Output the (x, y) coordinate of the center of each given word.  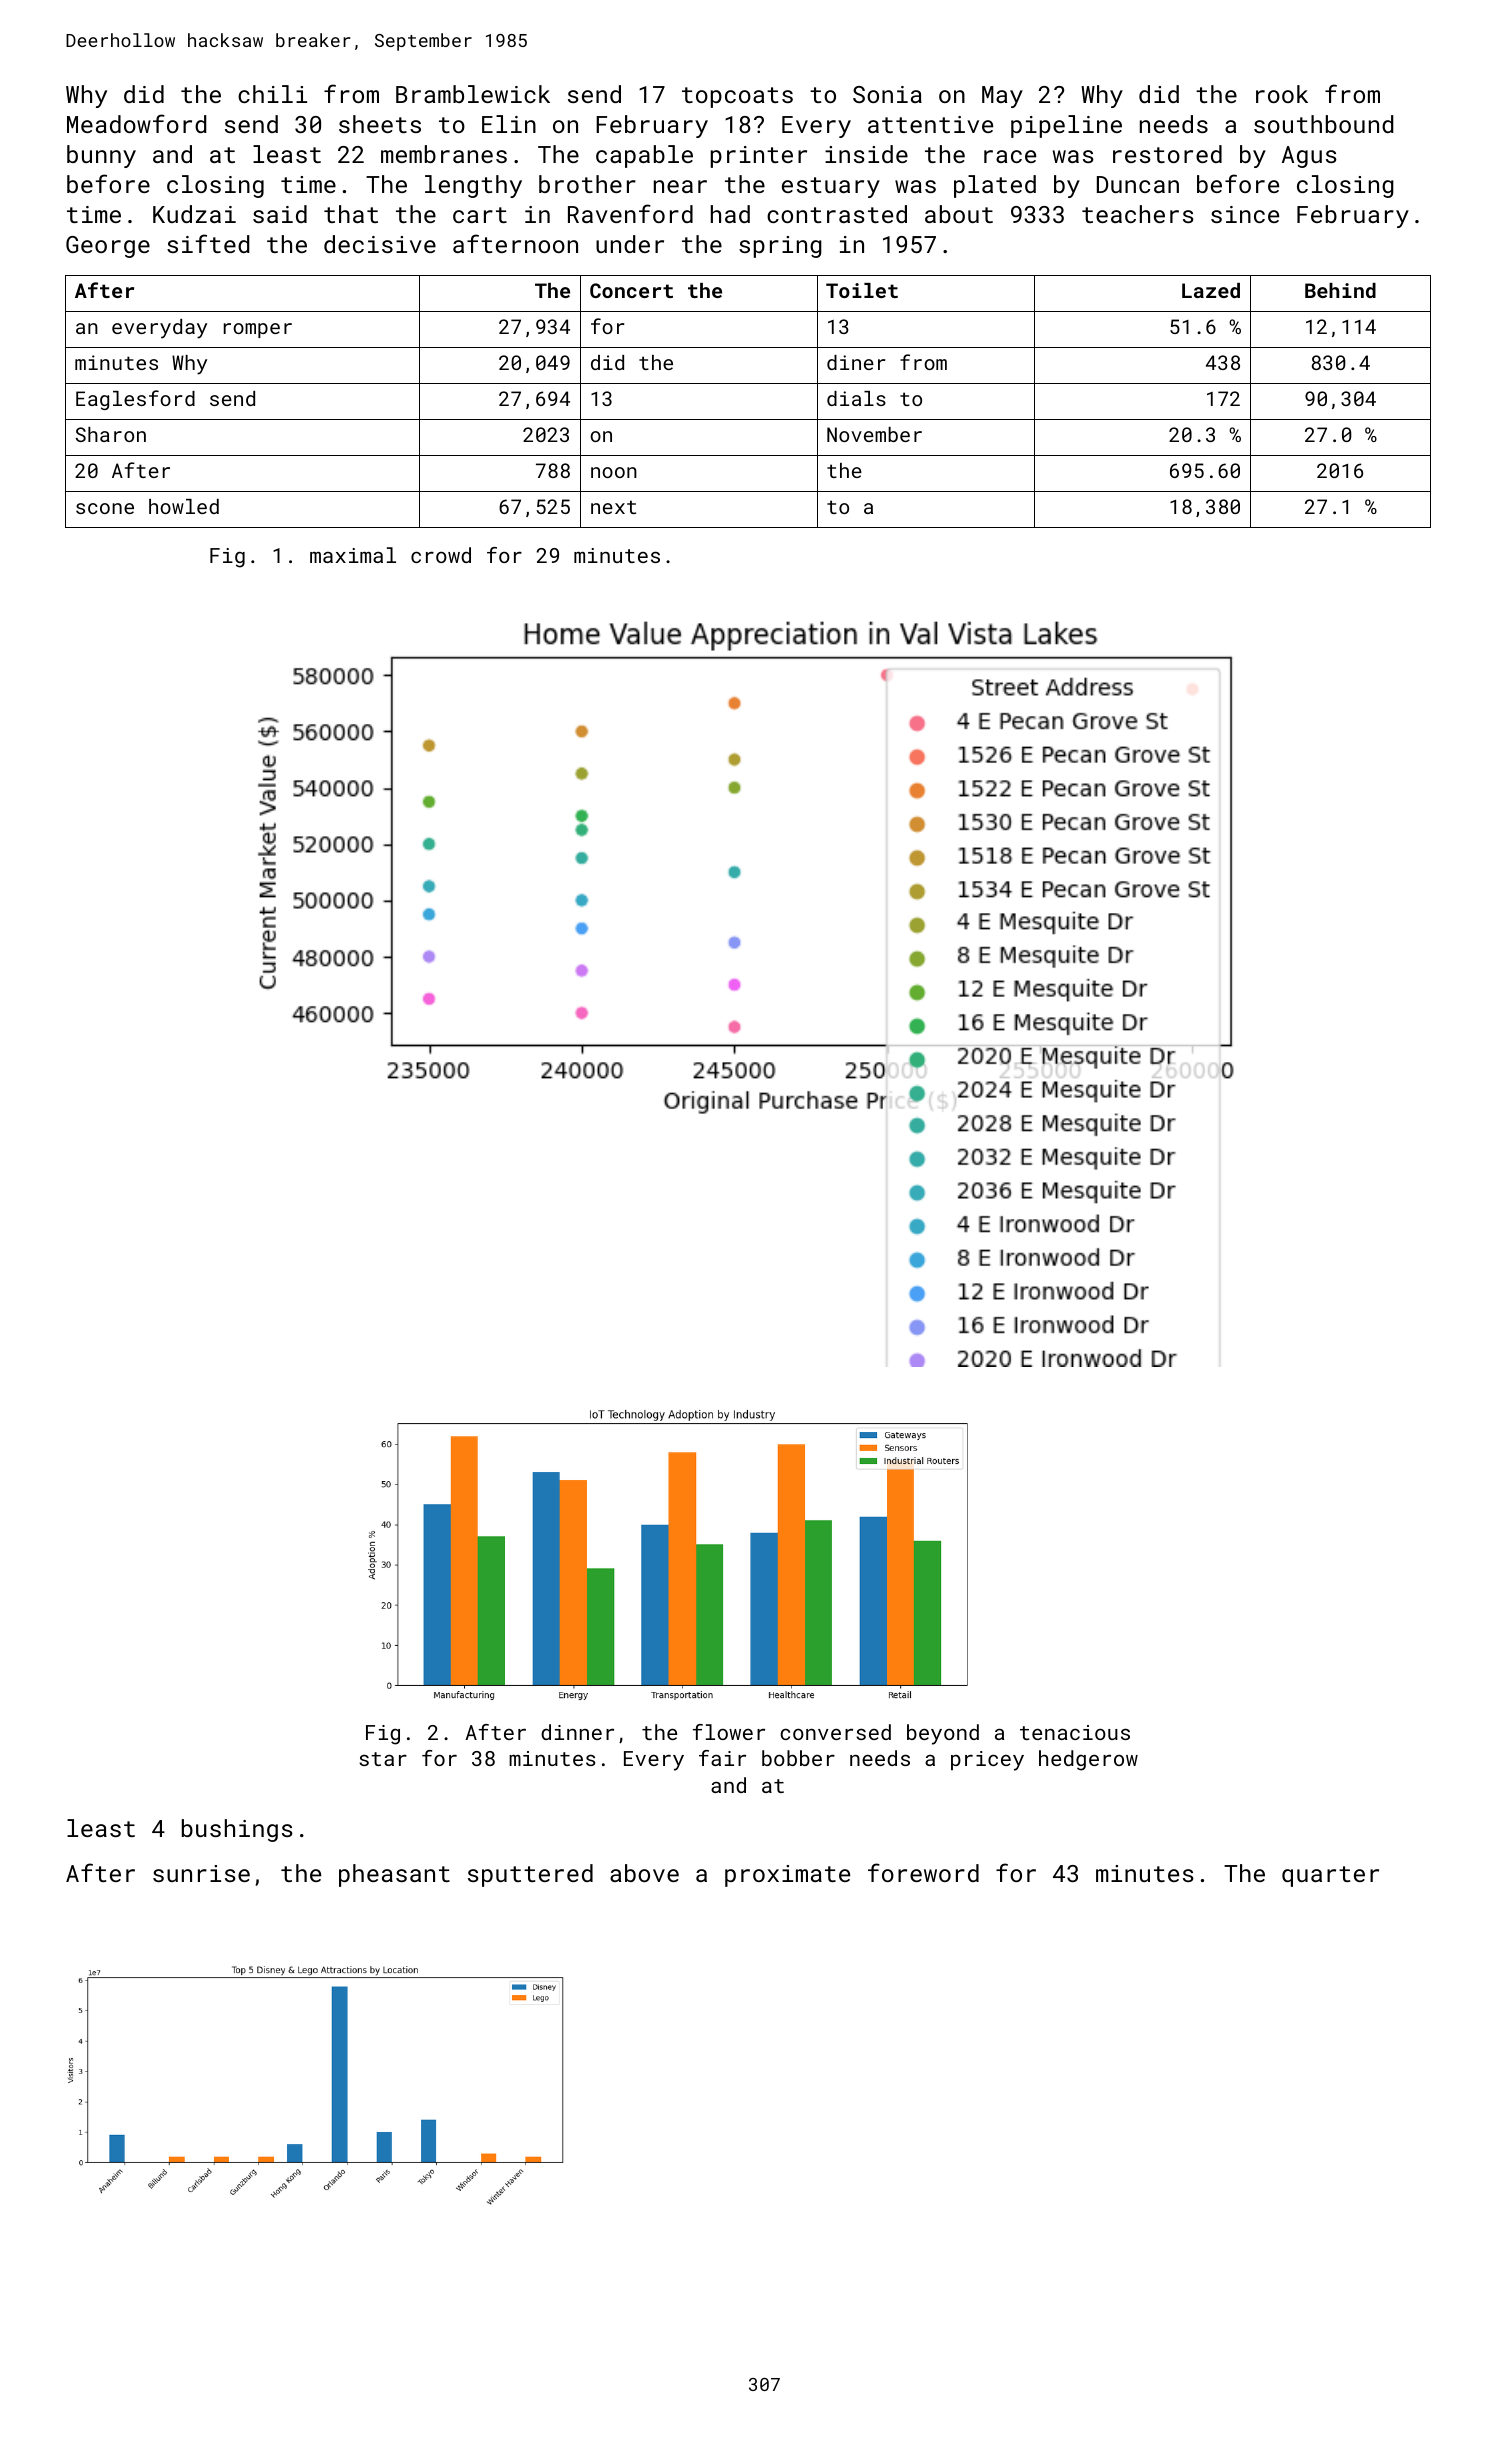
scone (105, 508)
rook (1282, 94)
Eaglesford (135, 400)
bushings (237, 1830)
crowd (441, 555)
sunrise (201, 1873)
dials (856, 398)
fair (722, 1758)
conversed (835, 1732)
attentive (930, 124)
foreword (923, 1872)
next (613, 507)
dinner (577, 1732)
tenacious (1075, 1732)
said (280, 214)
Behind (1340, 290)
